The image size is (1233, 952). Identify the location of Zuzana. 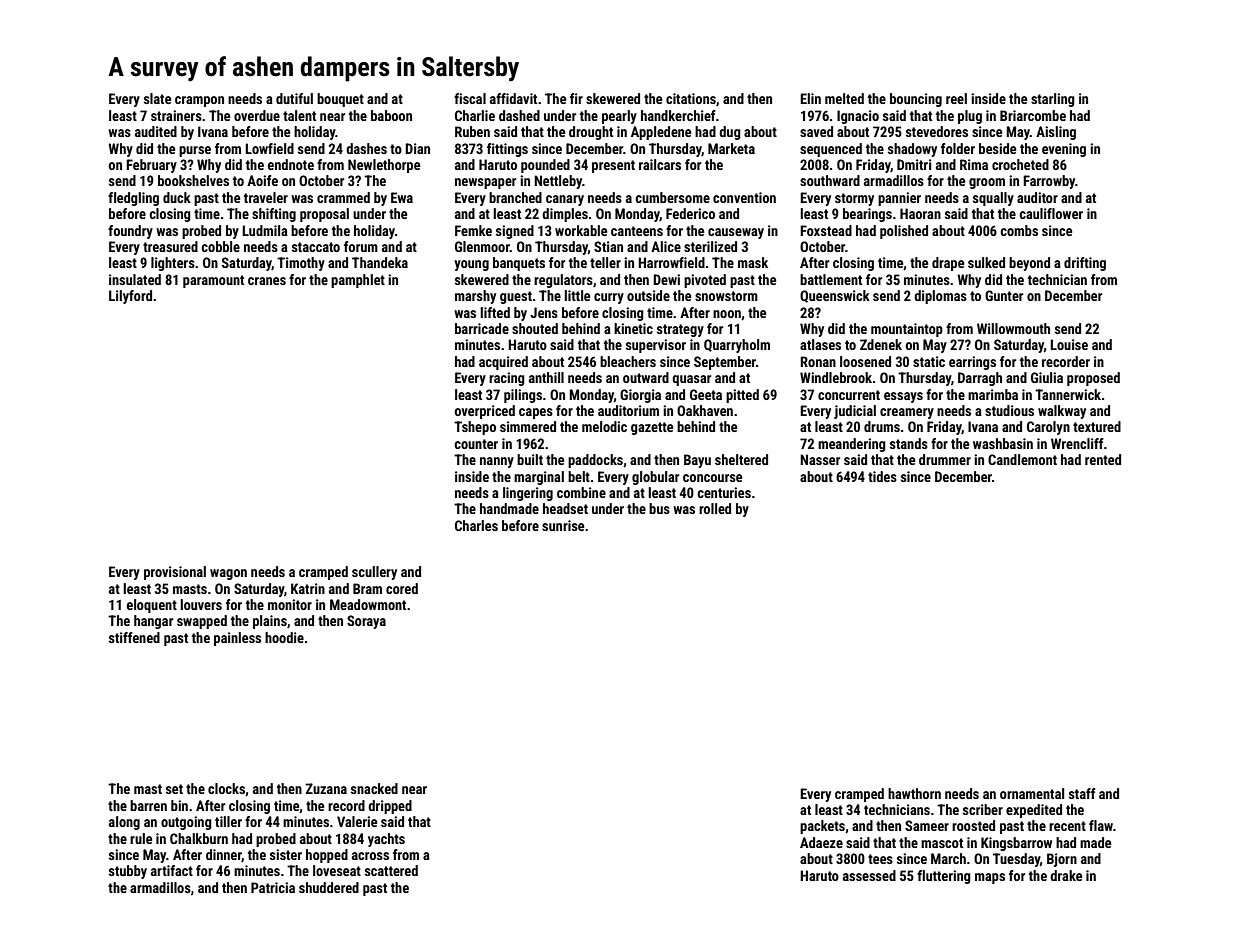
(326, 788).
